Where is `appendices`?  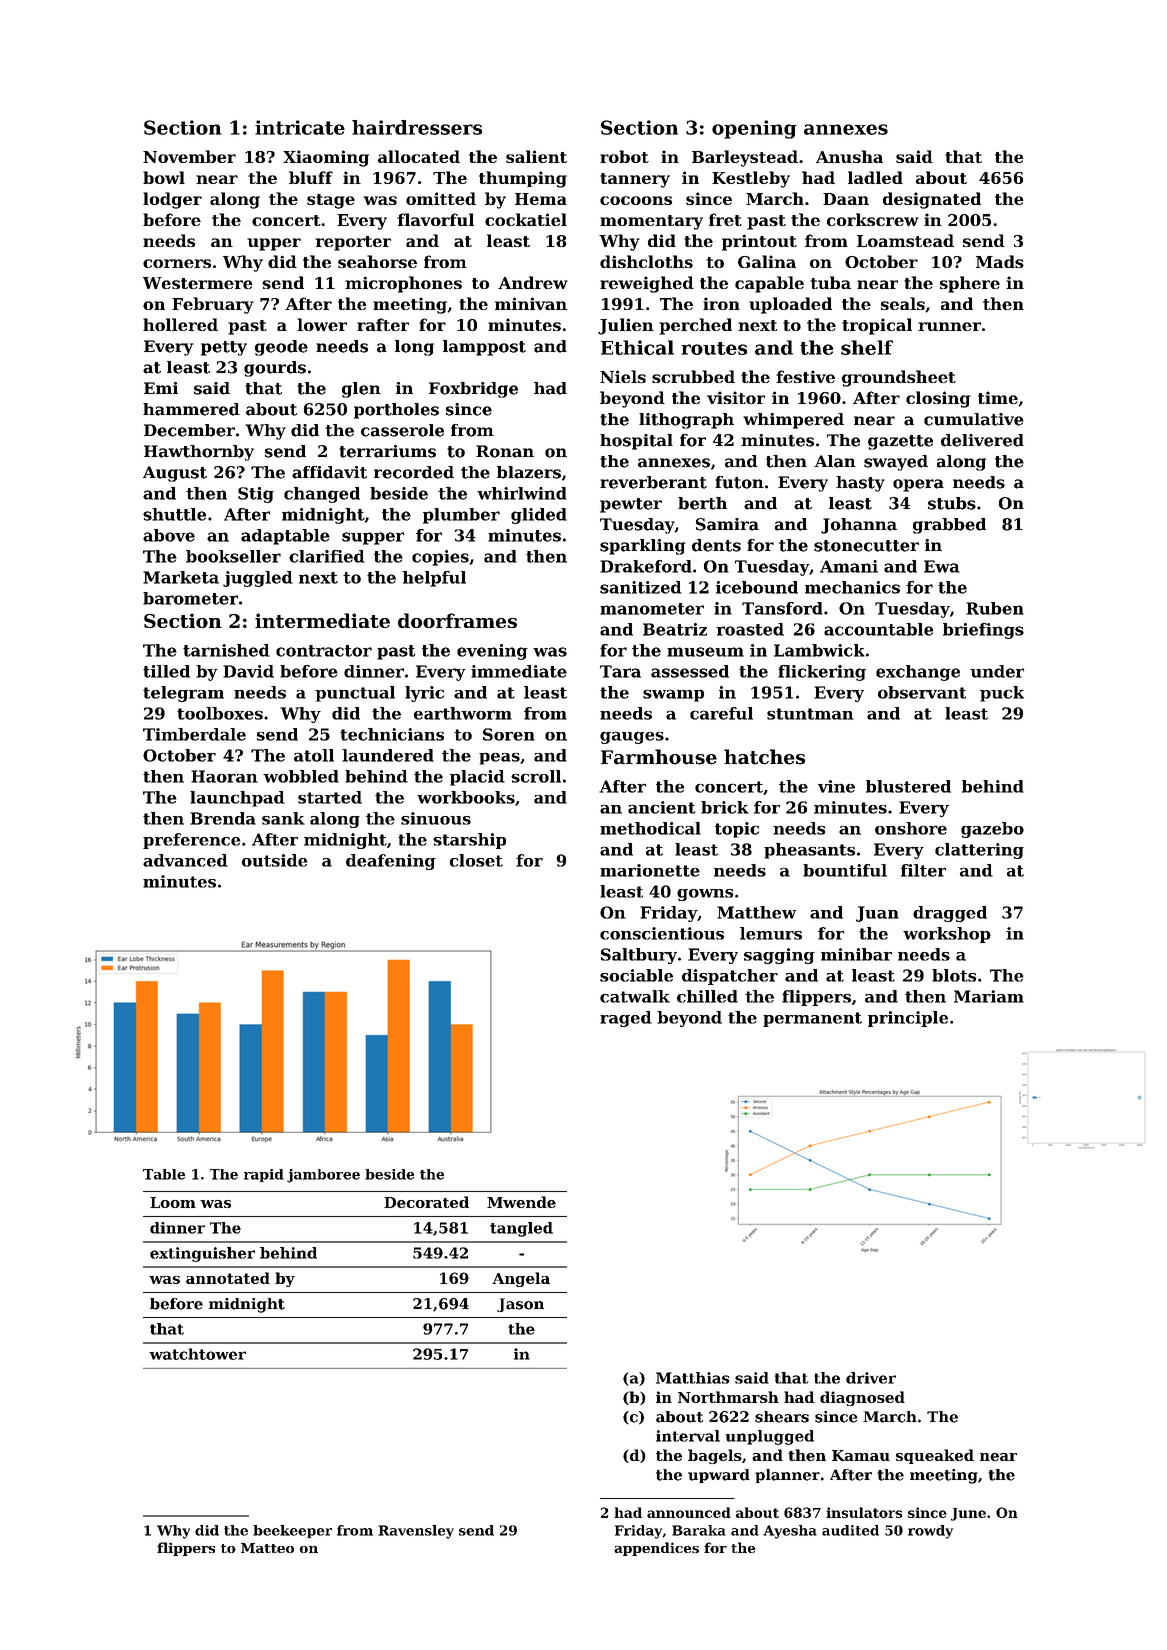
appendices is located at coordinates (656, 1549).
